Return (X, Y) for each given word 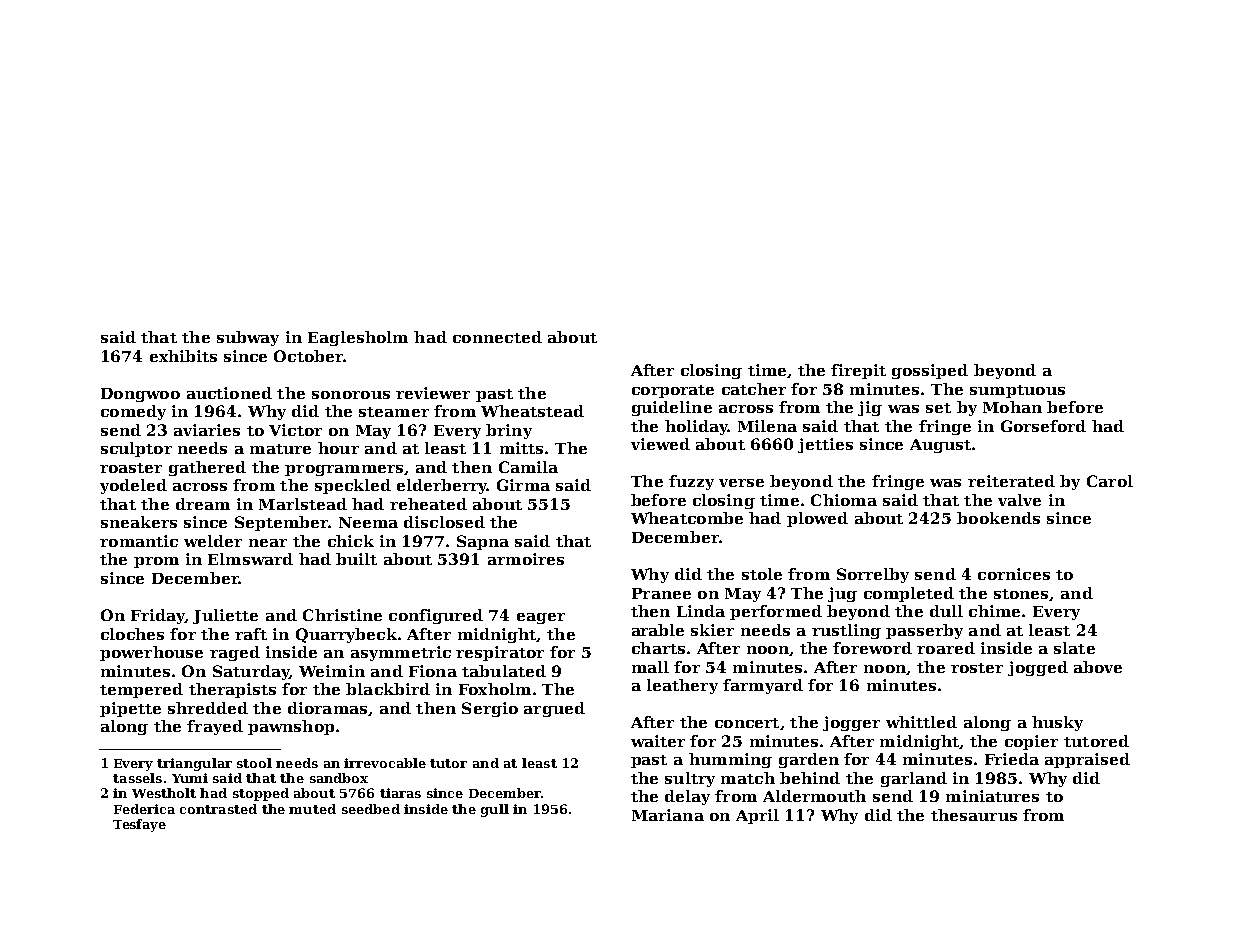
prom (156, 562)
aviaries (207, 430)
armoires (526, 559)
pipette (130, 709)
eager (541, 618)
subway (248, 338)
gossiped (930, 371)
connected (497, 337)
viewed (660, 444)
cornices (1014, 574)
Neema (368, 522)
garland (914, 779)
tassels (137, 778)
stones (1021, 594)
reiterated (1011, 481)
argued (554, 709)
